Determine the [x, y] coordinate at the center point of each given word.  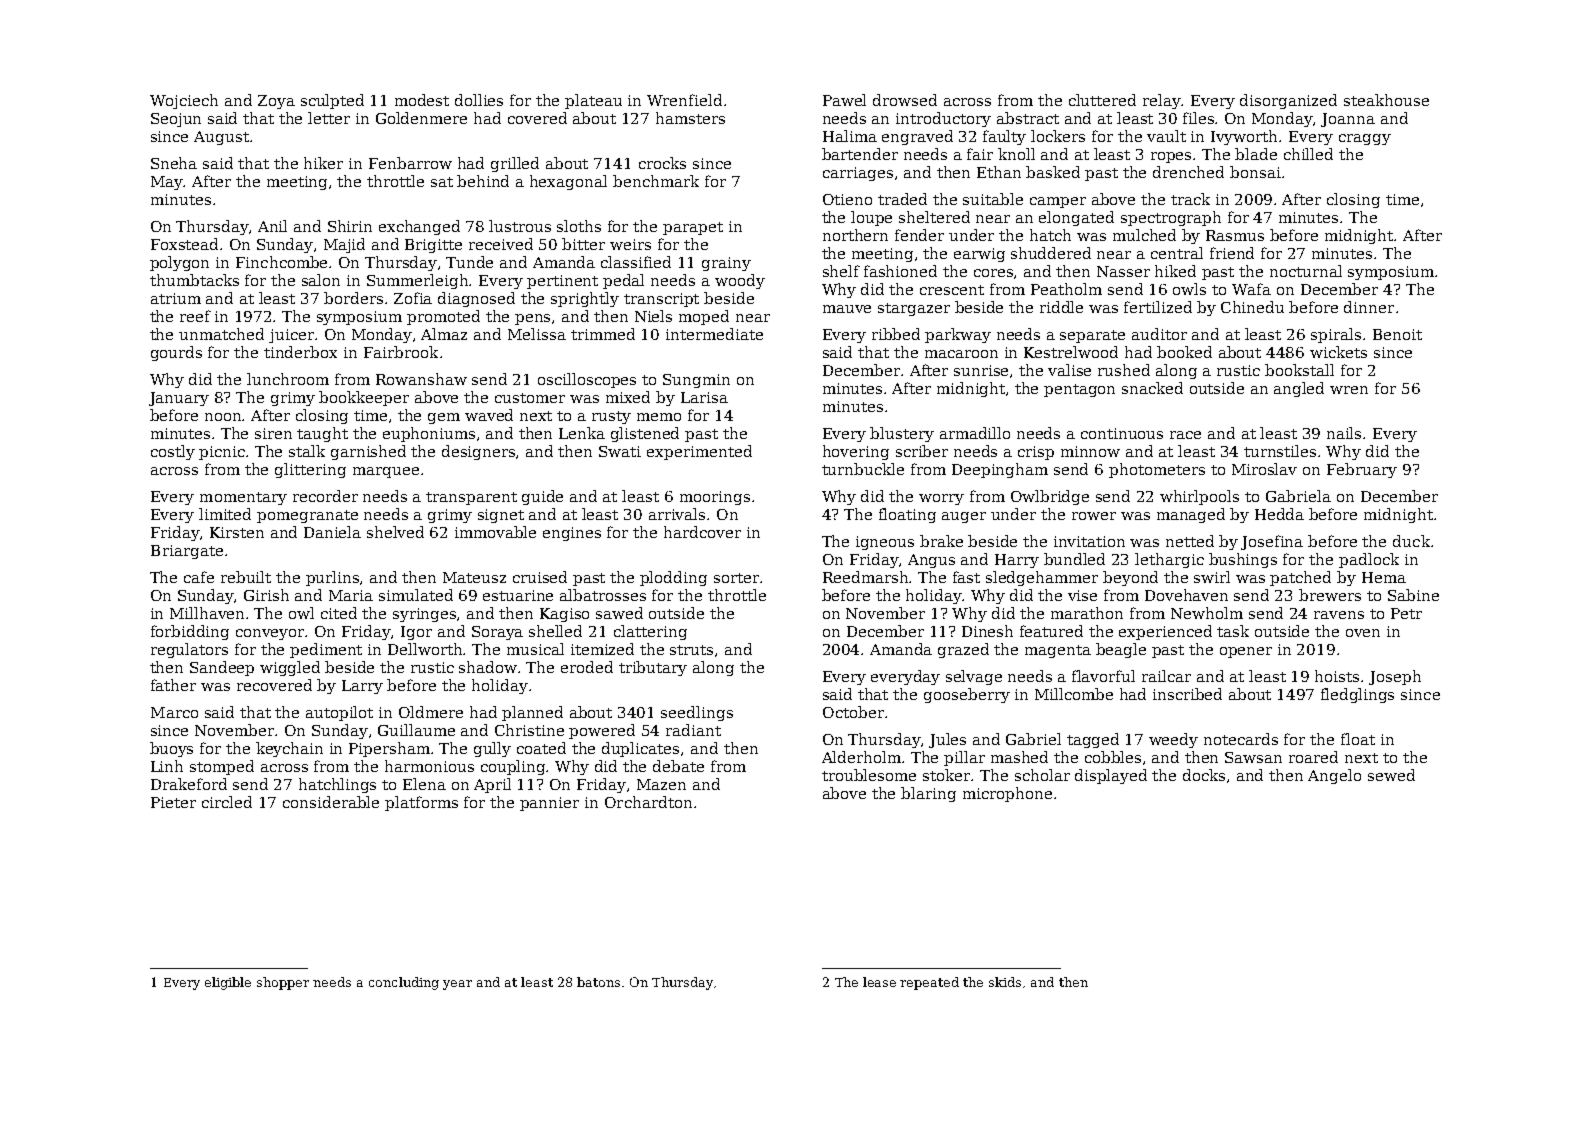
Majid [344, 245]
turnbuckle [863, 469]
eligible [228, 983]
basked [1053, 172]
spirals [1336, 335]
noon [224, 417]
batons [598, 982]
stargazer [914, 309]
